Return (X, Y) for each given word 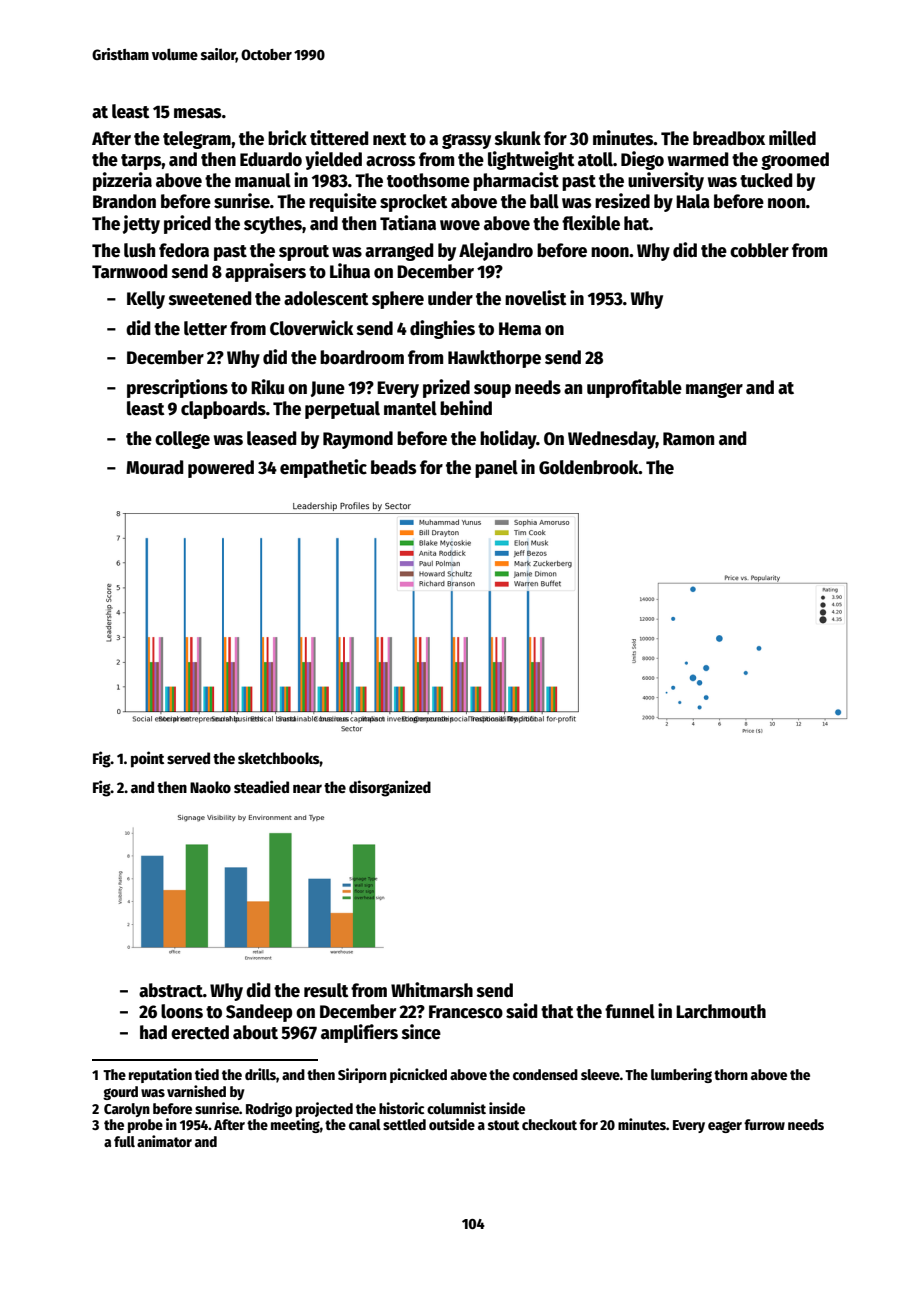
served (188, 758)
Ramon (688, 439)
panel (496, 469)
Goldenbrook (589, 467)
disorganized (390, 788)
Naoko (210, 787)
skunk (518, 138)
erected (200, 1032)
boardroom (362, 357)
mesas (197, 113)
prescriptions (177, 388)
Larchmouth (721, 1011)
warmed (698, 159)
